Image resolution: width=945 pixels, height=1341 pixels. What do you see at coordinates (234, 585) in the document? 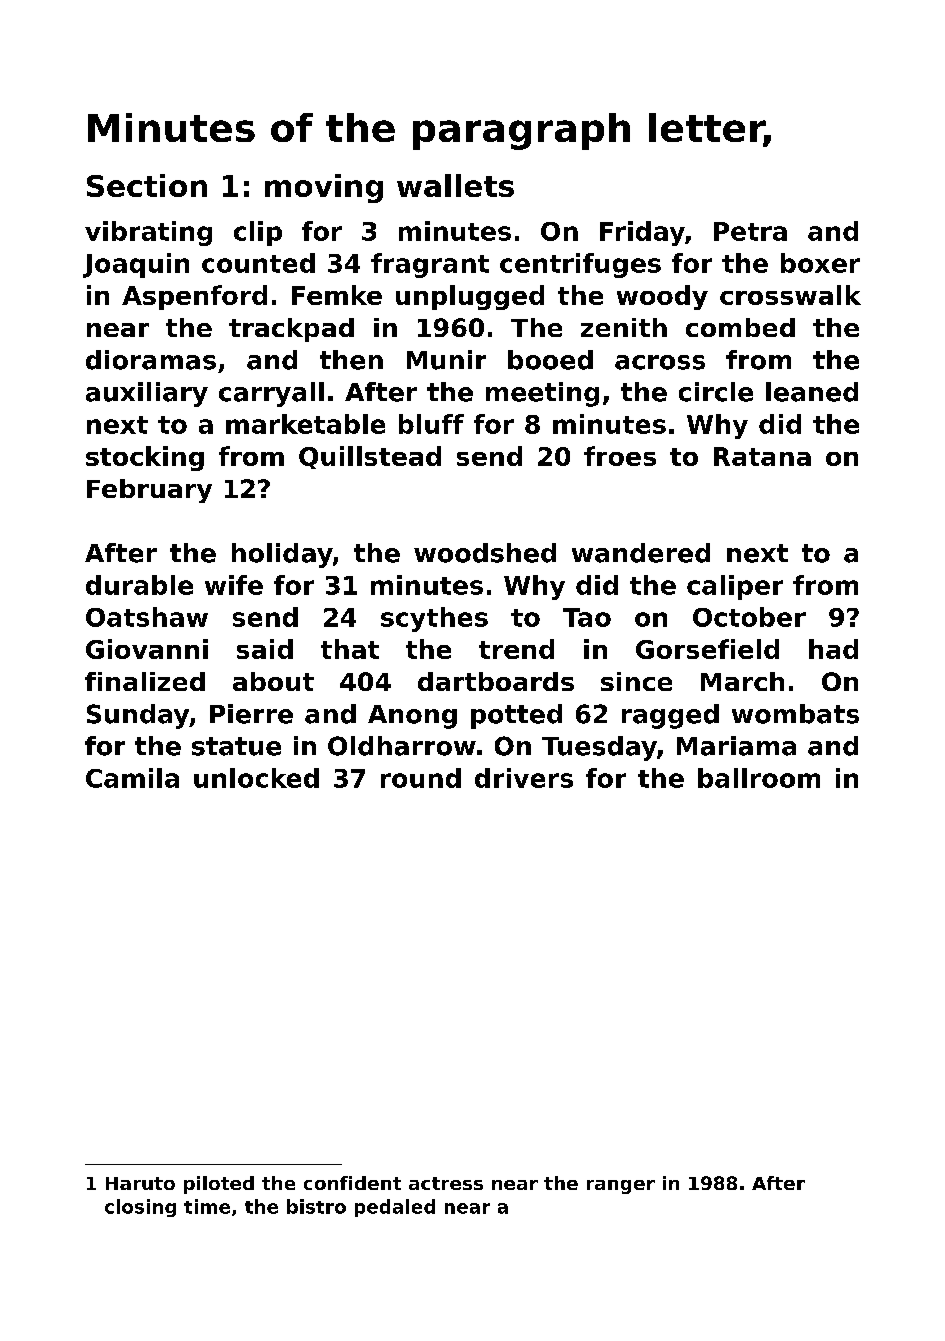
I see `wife` at bounding box center [234, 585].
